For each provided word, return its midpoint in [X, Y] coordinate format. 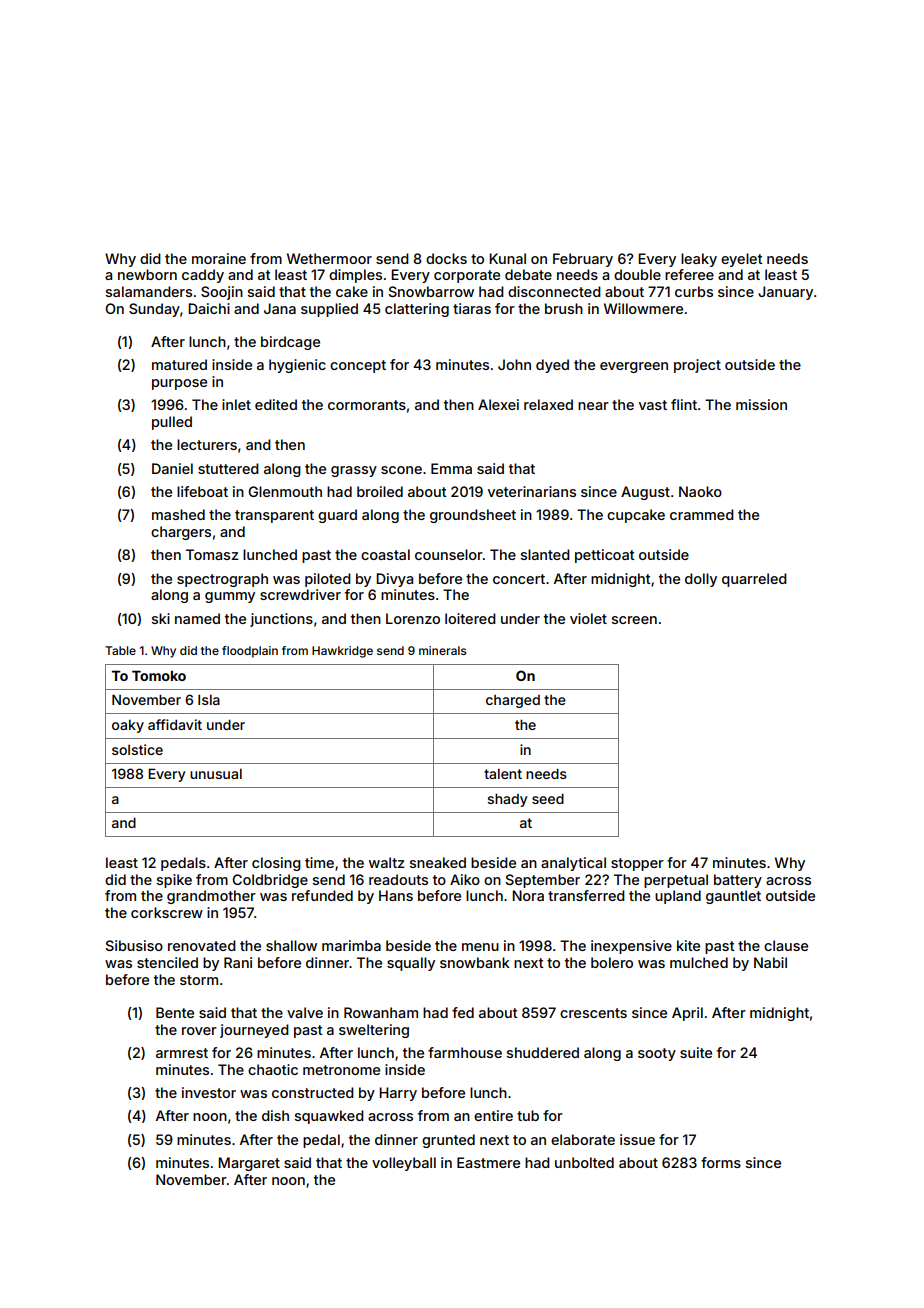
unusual [216, 774]
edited [276, 404]
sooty [657, 1054]
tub [528, 1115]
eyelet [742, 260]
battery [738, 881]
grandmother [211, 897]
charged [513, 701]
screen [634, 620]
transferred [586, 895]
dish [275, 1115]
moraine [219, 258]
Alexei [498, 404]
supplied [329, 310]
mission [761, 404]
